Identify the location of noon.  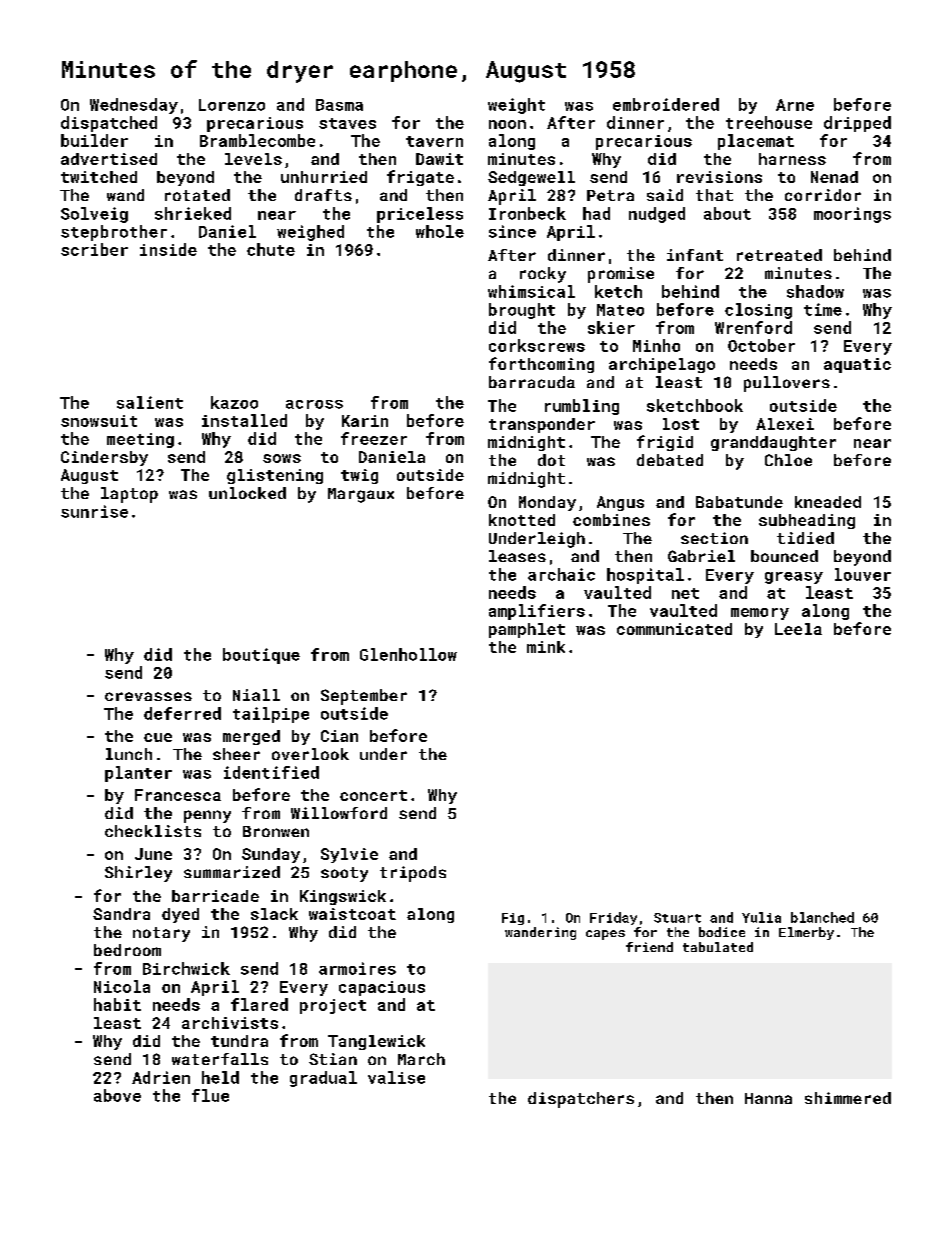
(507, 124).
